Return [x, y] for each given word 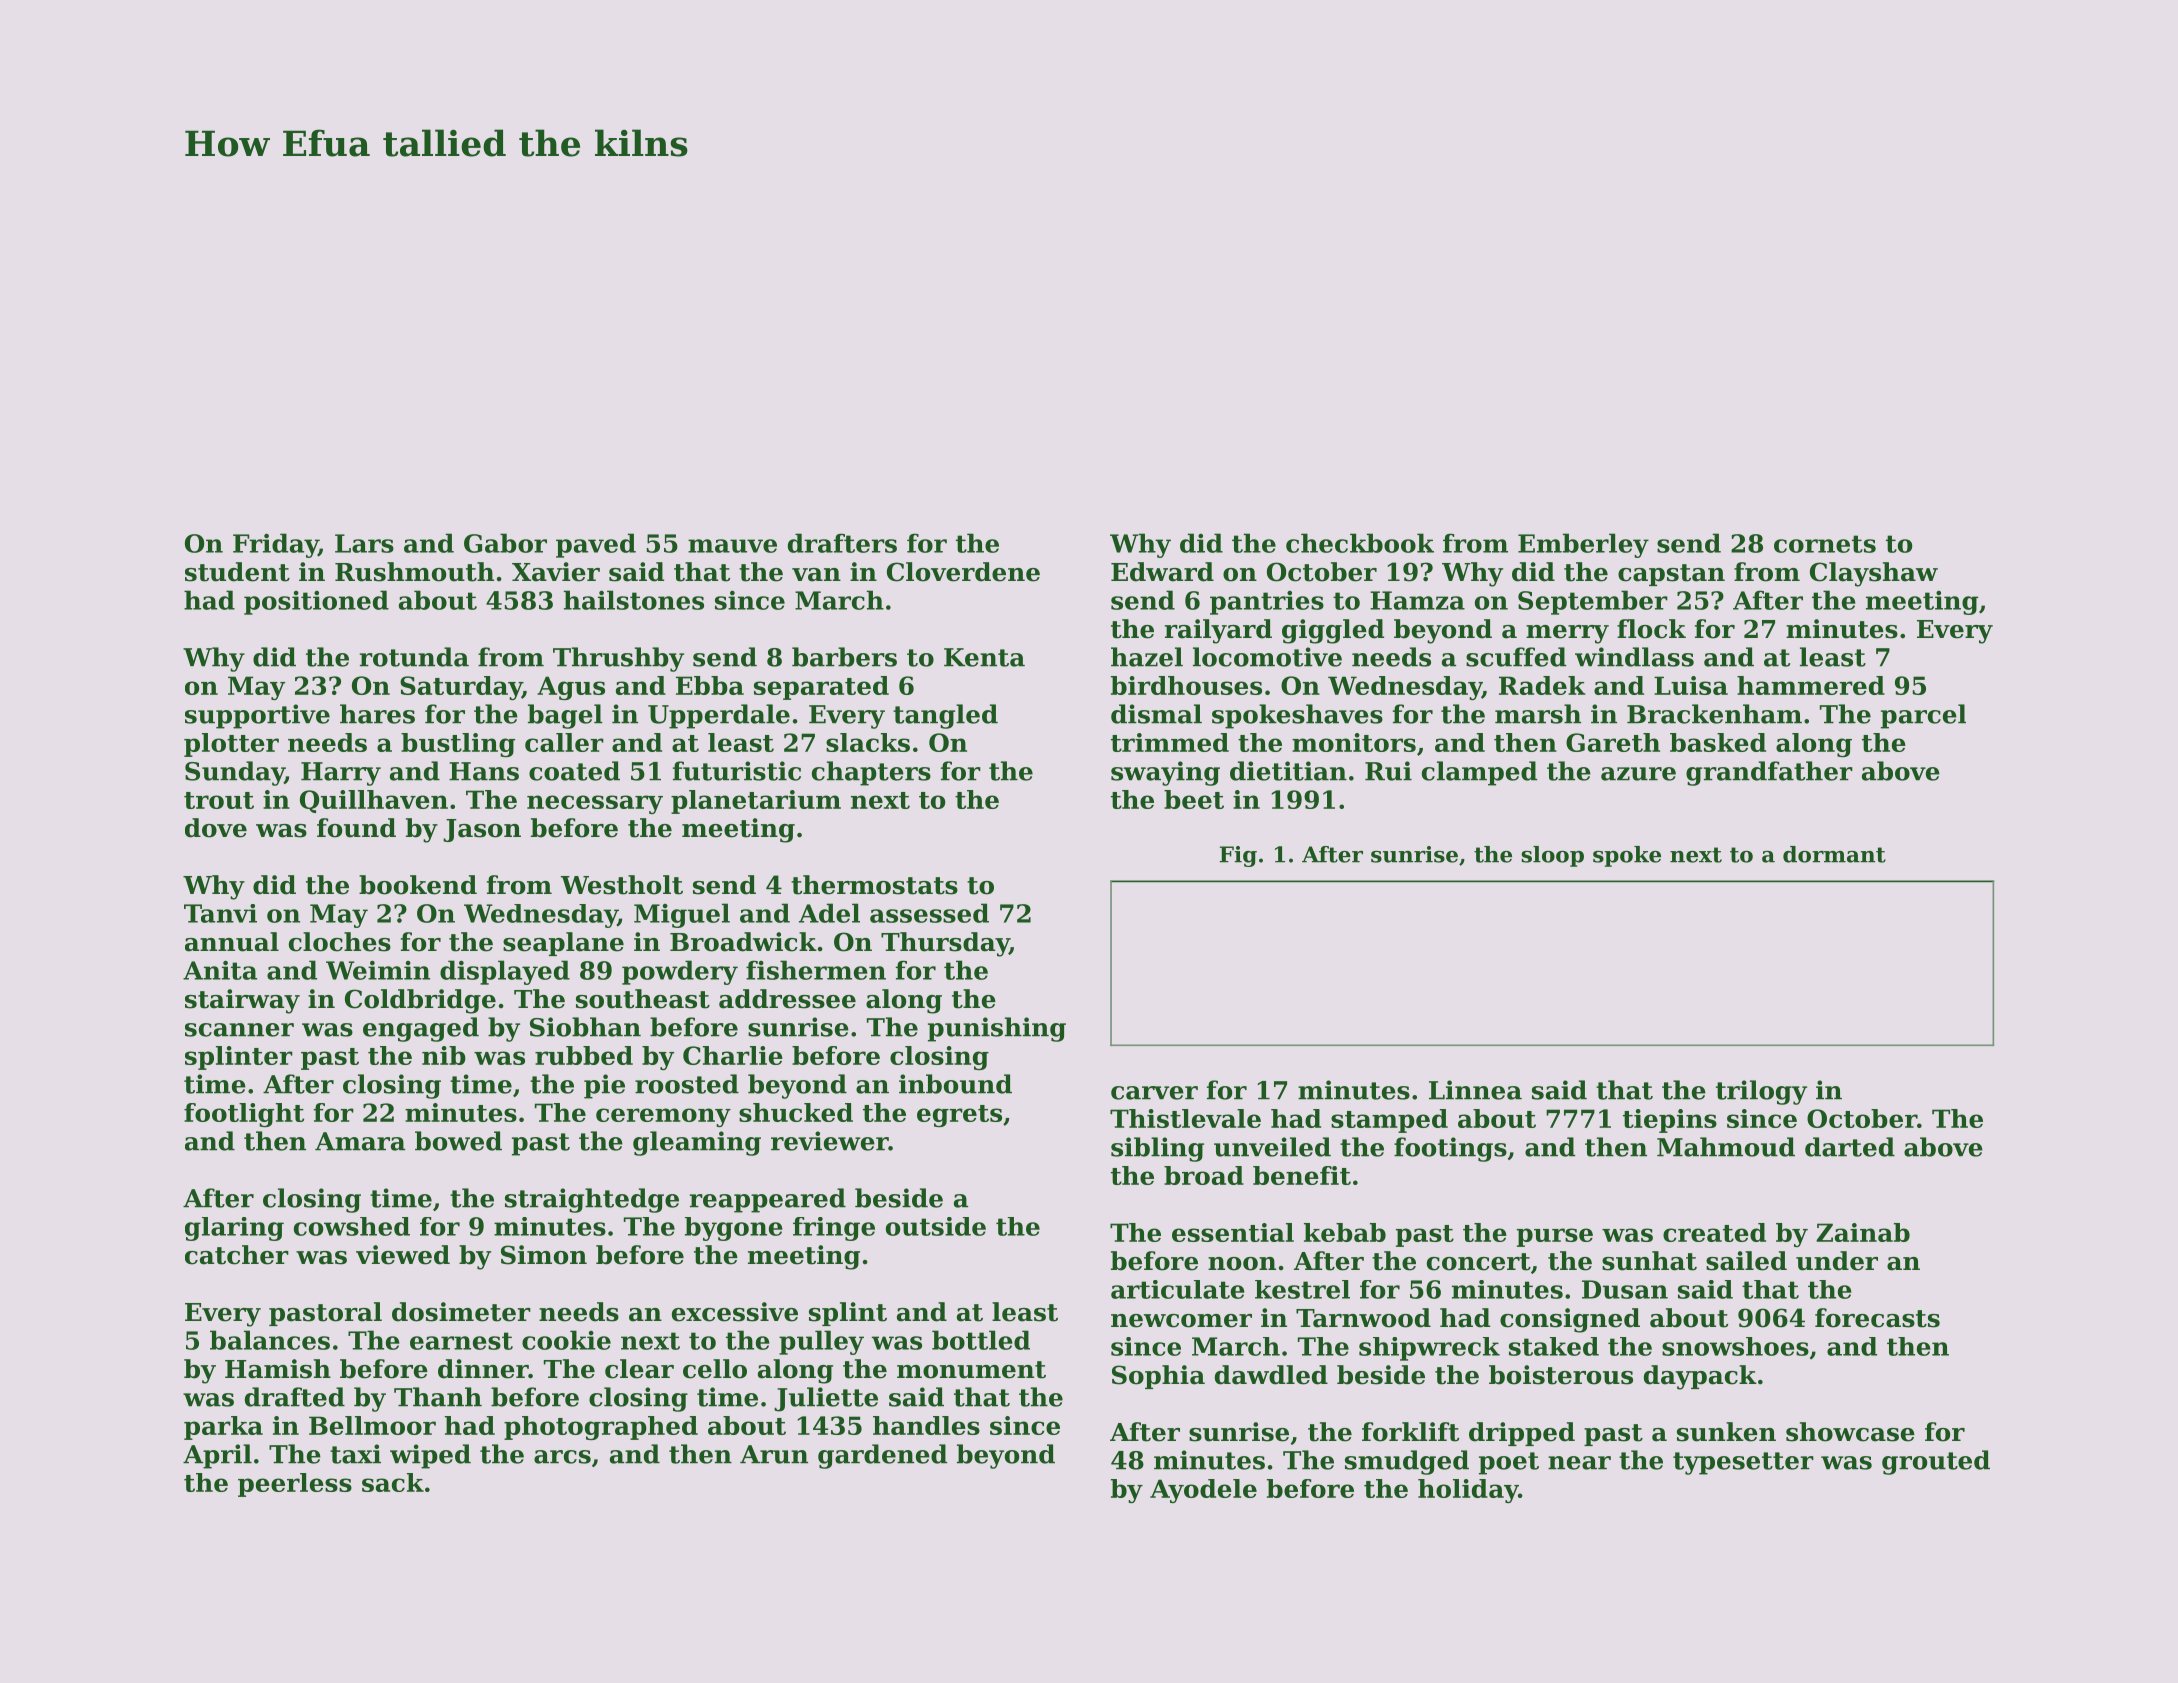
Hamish [278, 1369]
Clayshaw [1874, 574]
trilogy [1761, 1092]
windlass [1634, 657]
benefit [1302, 1175]
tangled [945, 716]
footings [1450, 1149]
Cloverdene [963, 572]
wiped [430, 1456]
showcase [1850, 1432]
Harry [341, 774]
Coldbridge [420, 1001]
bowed [458, 1141]
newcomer [1181, 1321]
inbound [955, 1084]
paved [596, 545]
